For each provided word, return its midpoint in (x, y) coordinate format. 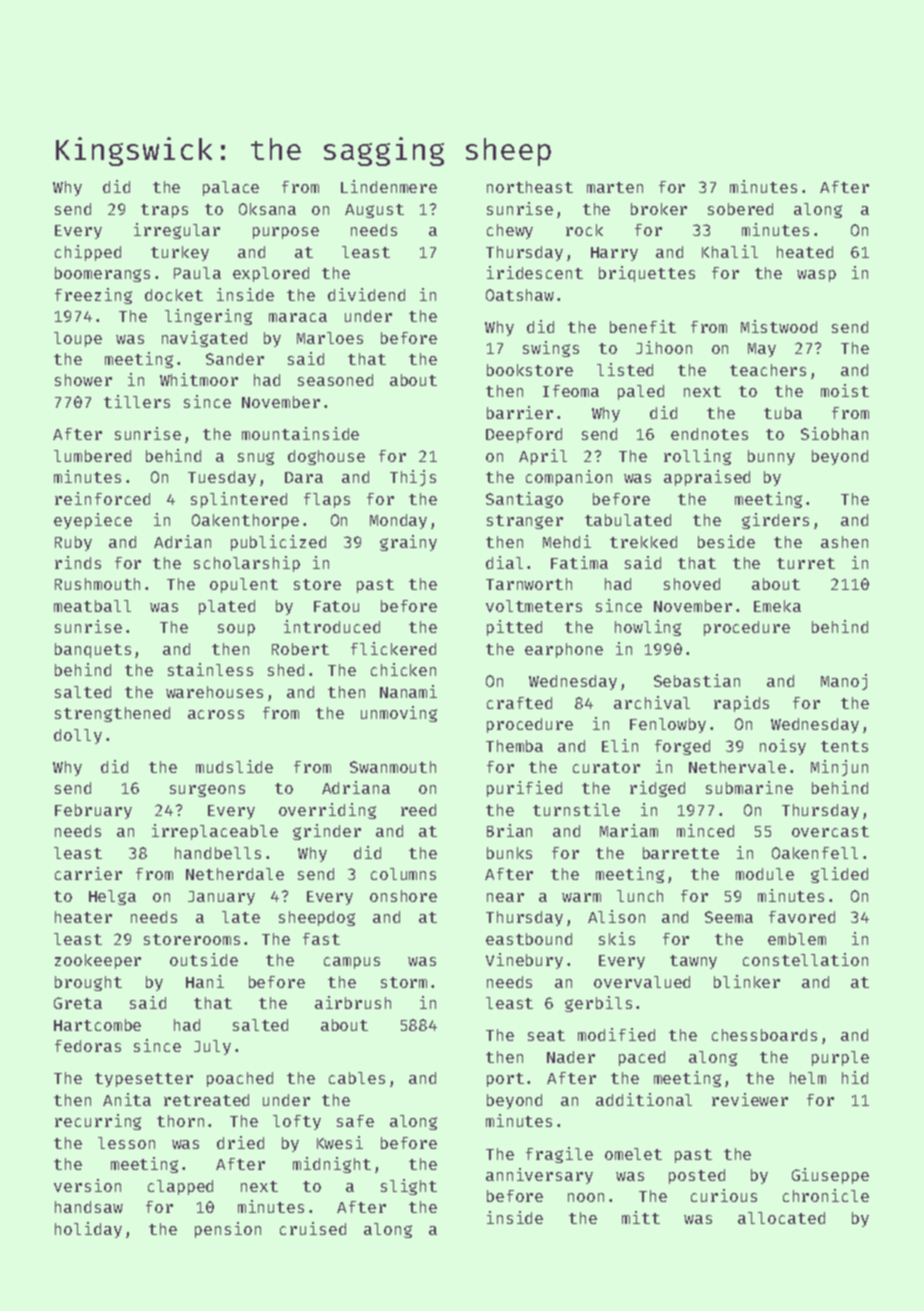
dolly (78, 736)
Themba (514, 746)
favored (802, 917)
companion (569, 478)
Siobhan (834, 433)
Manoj (844, 682)
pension (228, 1230)
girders (775, 521)
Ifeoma (571, 391)
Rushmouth (97, 584)
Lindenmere (389, 186)
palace (231, 188)
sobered (740, 209)
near (505, 897)
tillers (137, 401)
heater (83, 917)
